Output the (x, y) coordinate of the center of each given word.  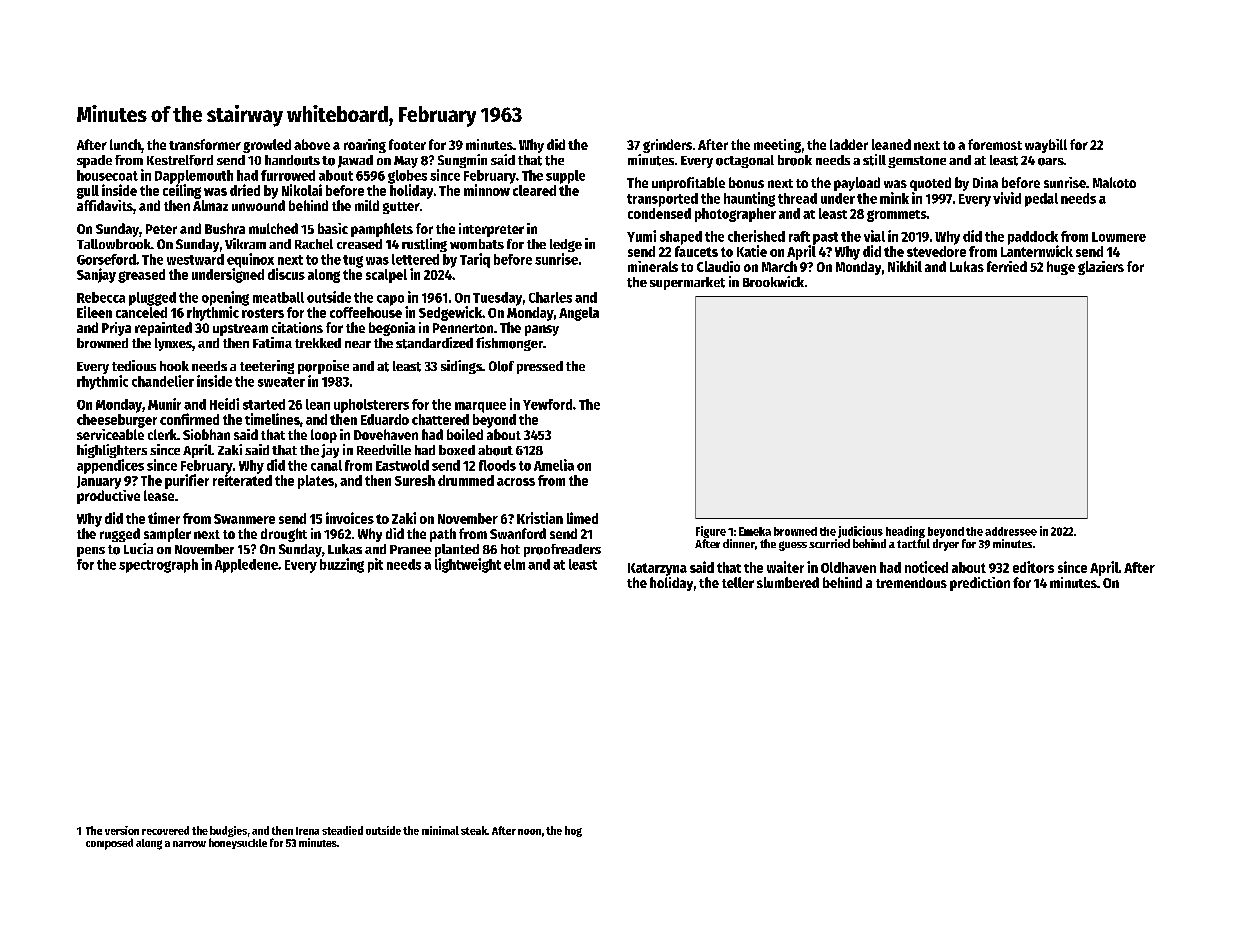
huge (1061, 268)
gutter (401, 208)
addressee (1011, 531)
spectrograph (158, 566)
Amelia (554, 465)
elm (514, 564)
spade (94, 161)
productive (108, 497)
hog (573, 831)
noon (529, 832)
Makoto (1114, 182)
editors (1033, 567)
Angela (579, 314)
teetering (267, 367)
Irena (307, 831)
